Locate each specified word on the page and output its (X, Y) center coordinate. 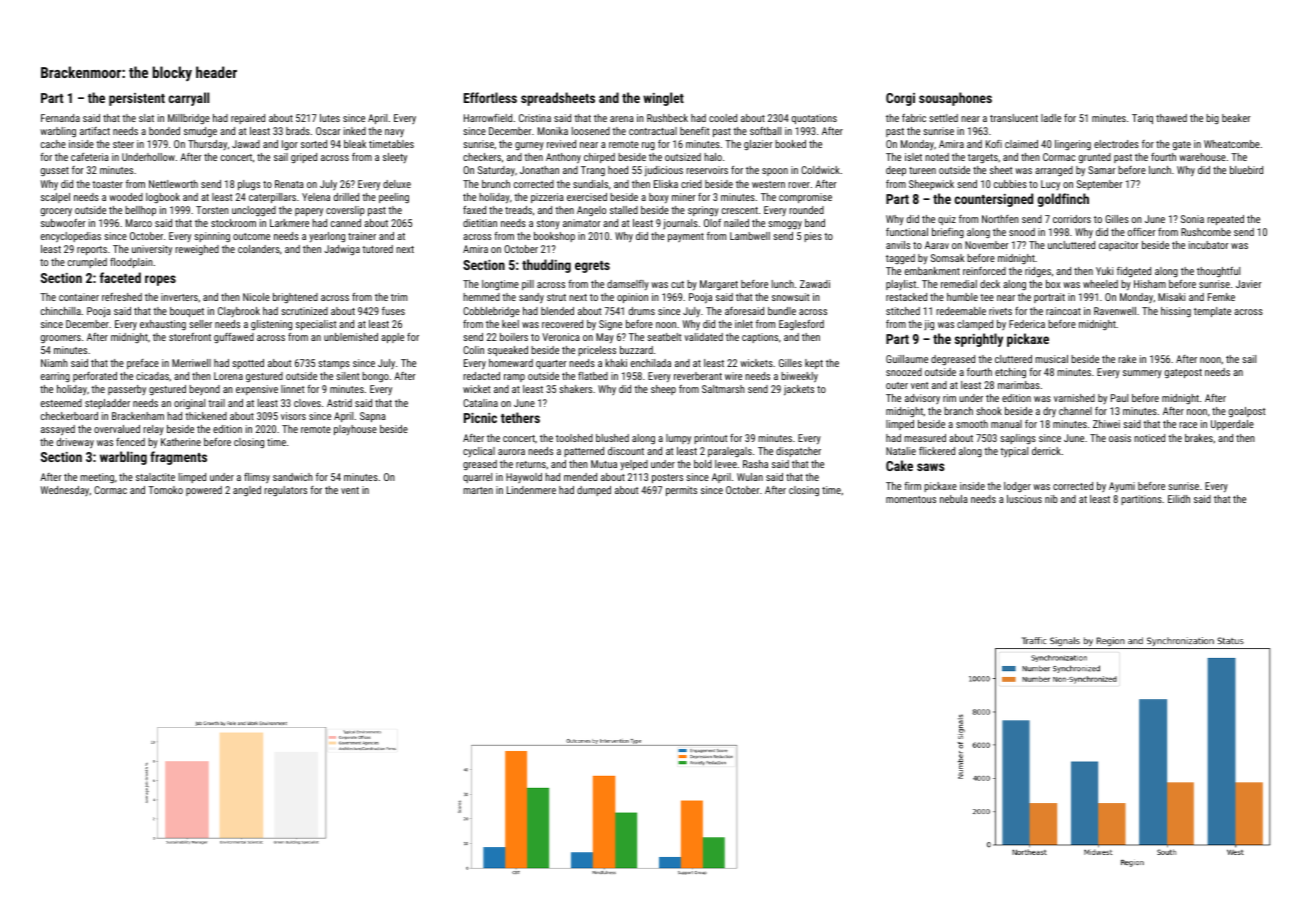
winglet (663, 99)
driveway (75, 443)
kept (814, 364)
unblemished (351, 337)
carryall (188, 99)
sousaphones (955, 99)
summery (1142, 374)
